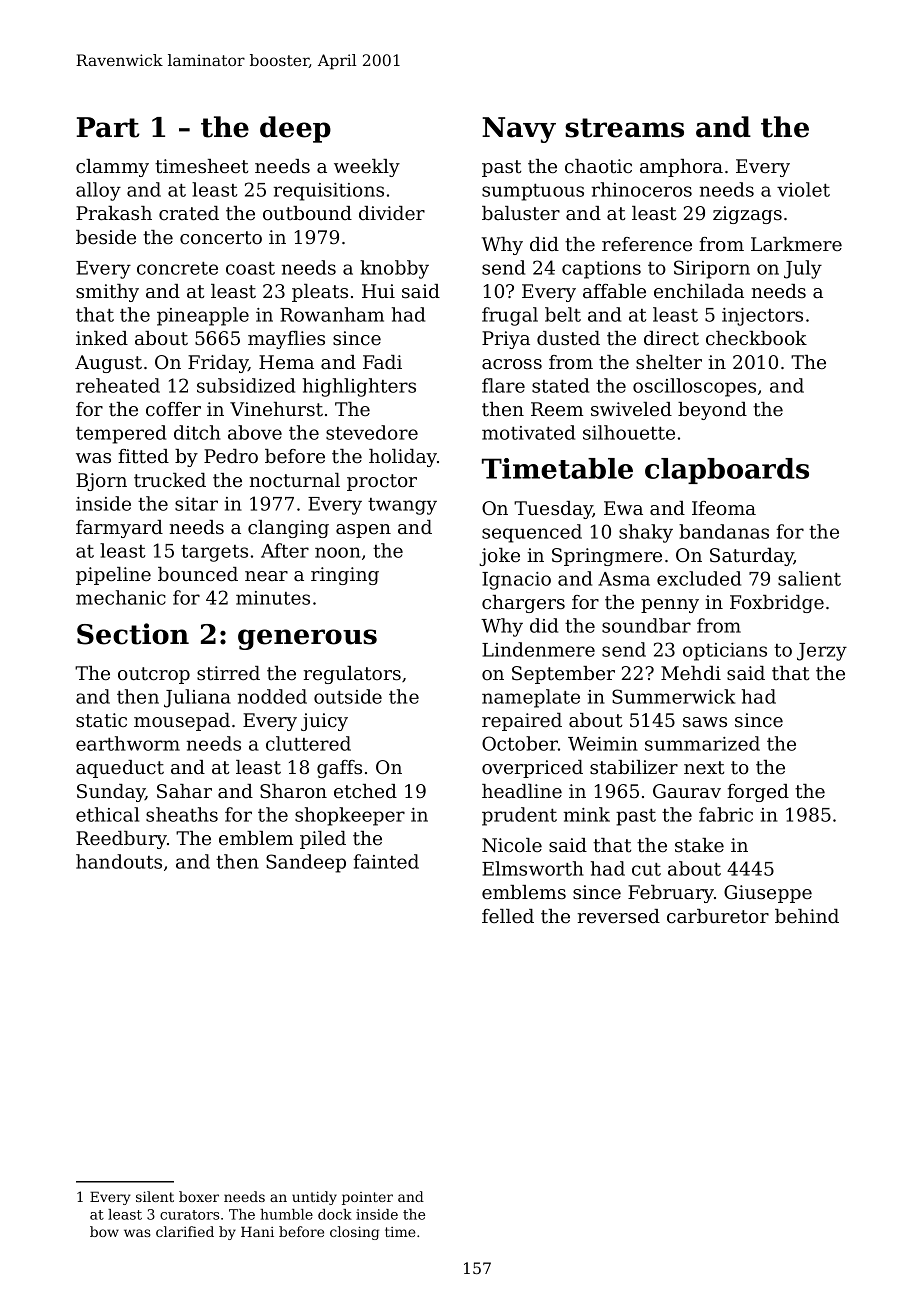  I want to click on nodded, so click(272, 696).
